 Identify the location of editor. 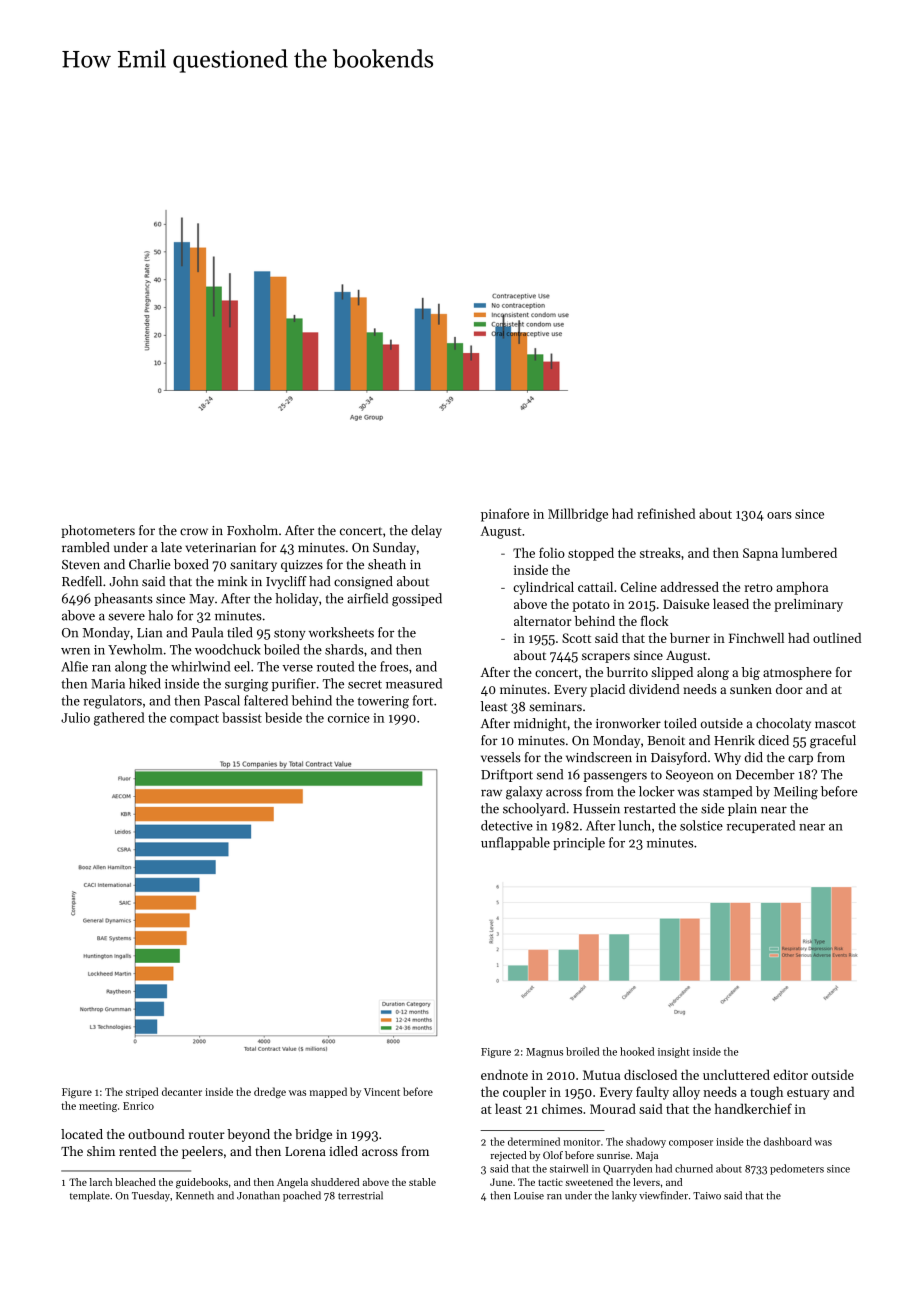
(790, 1074).
